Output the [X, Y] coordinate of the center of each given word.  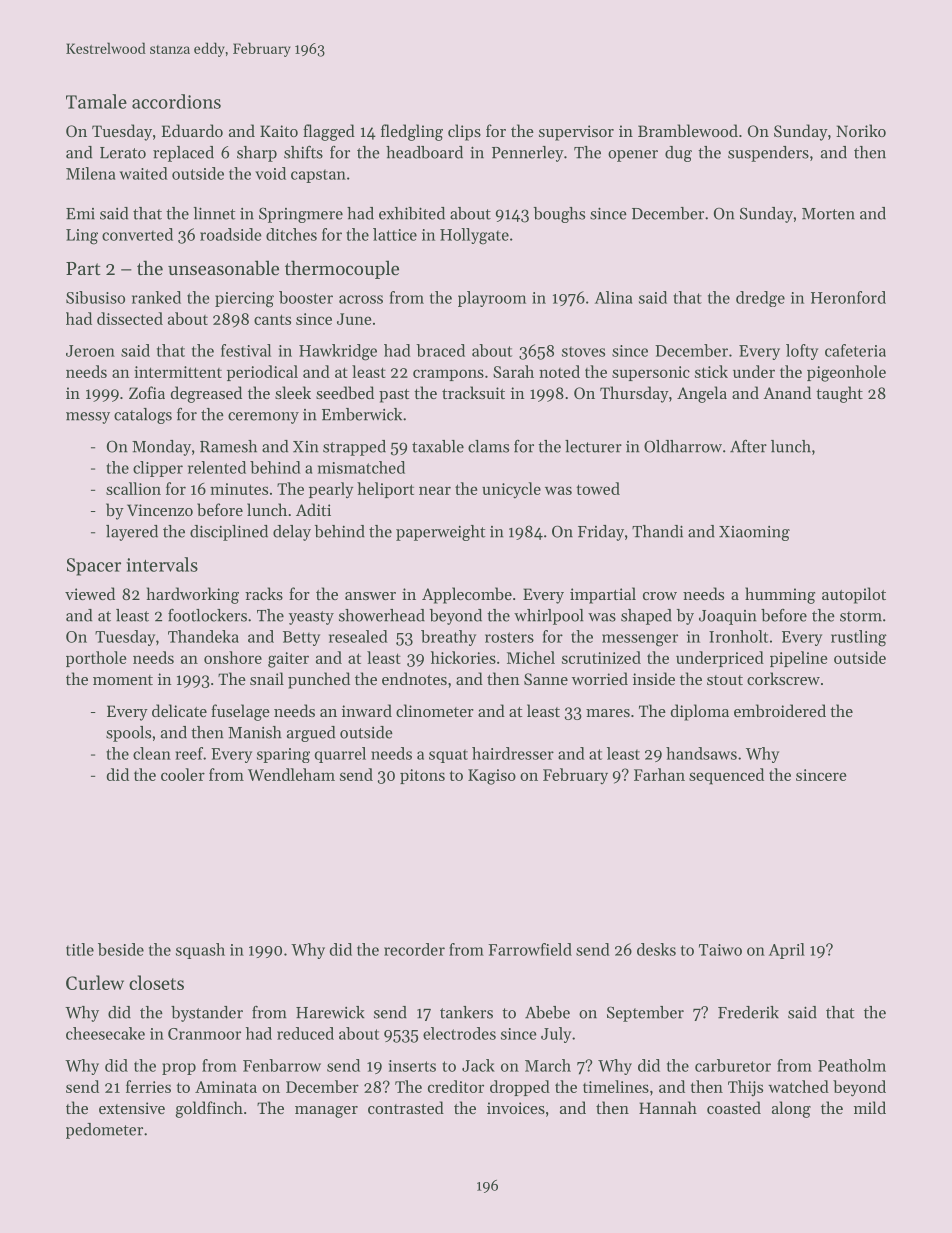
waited [143, 173]
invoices [516, 1108]
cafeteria [855, 350]
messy [88, 418]
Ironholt [738, 636]
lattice [395, 234]
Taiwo [720, 950]
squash [200, 951]
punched [319, 680]
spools [128, 734]
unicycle [511, 490]
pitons [422, 776]
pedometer [104, 1131]
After [748, 446]
